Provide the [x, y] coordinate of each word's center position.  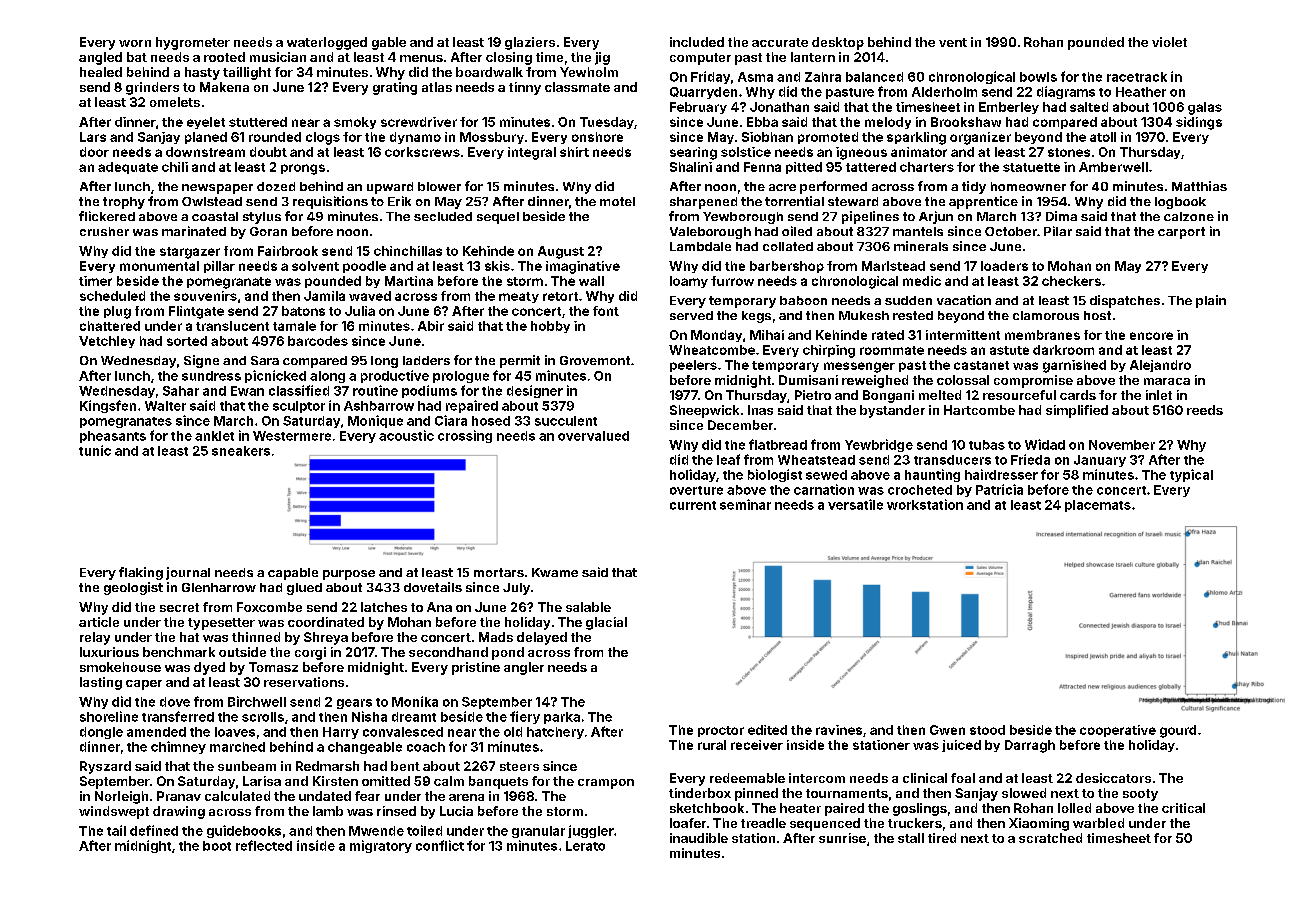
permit [520, 361]
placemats [1098, 506]
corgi [310, 653]
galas [1205, 108]
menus [421, 58]
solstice [746, 152]
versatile [855, 504]
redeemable [747, 778]
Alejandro [1160, 366]
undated [325, 796]
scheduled [112, 296]
